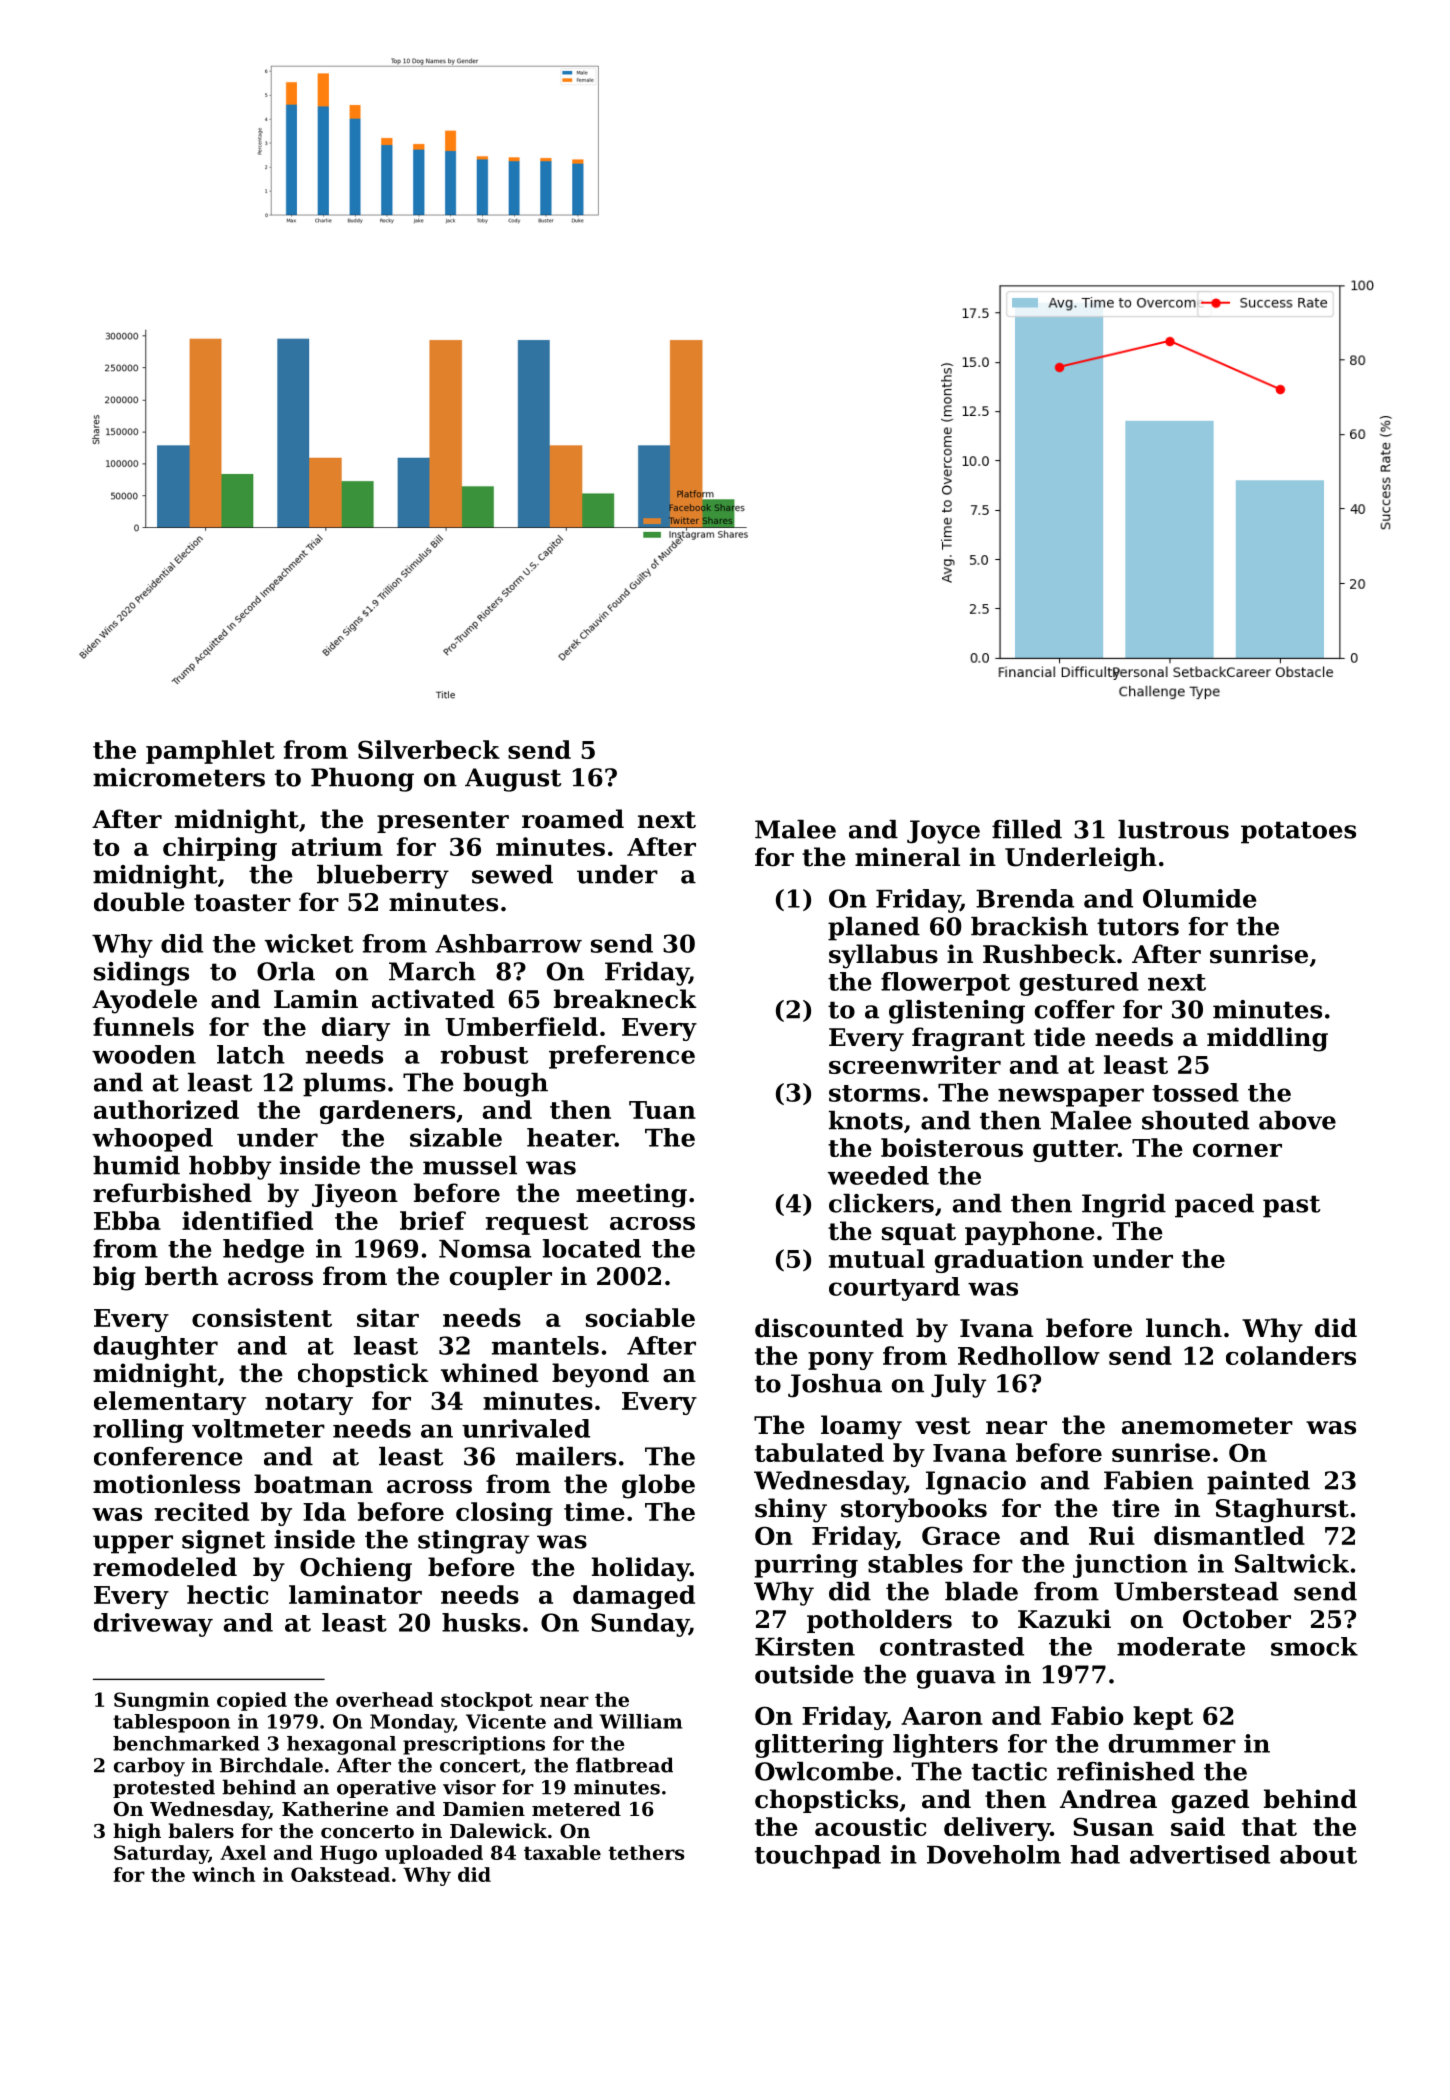 This screenshot has width=1450, height=2100. Describe the element at coordinates (362, 780) in the screenshot. I see `Phuong` at that location.
